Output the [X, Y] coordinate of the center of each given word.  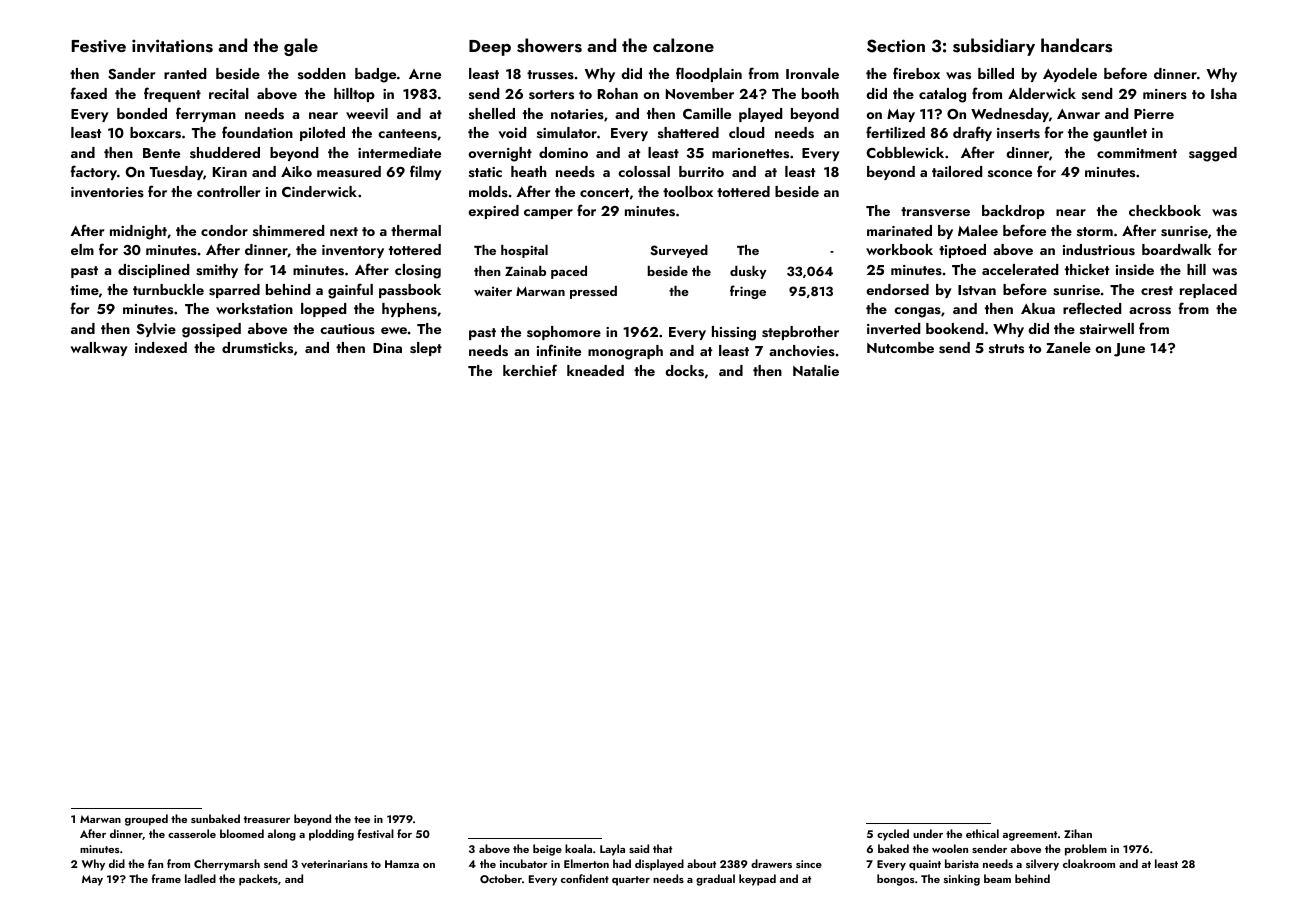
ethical [982, 833]
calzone [683, 45]
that [662, 848]
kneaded [595, 370]
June [1129, 350]
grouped [146, 820]
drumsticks [257, 348]
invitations [172, 46]
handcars [1076, 45]
